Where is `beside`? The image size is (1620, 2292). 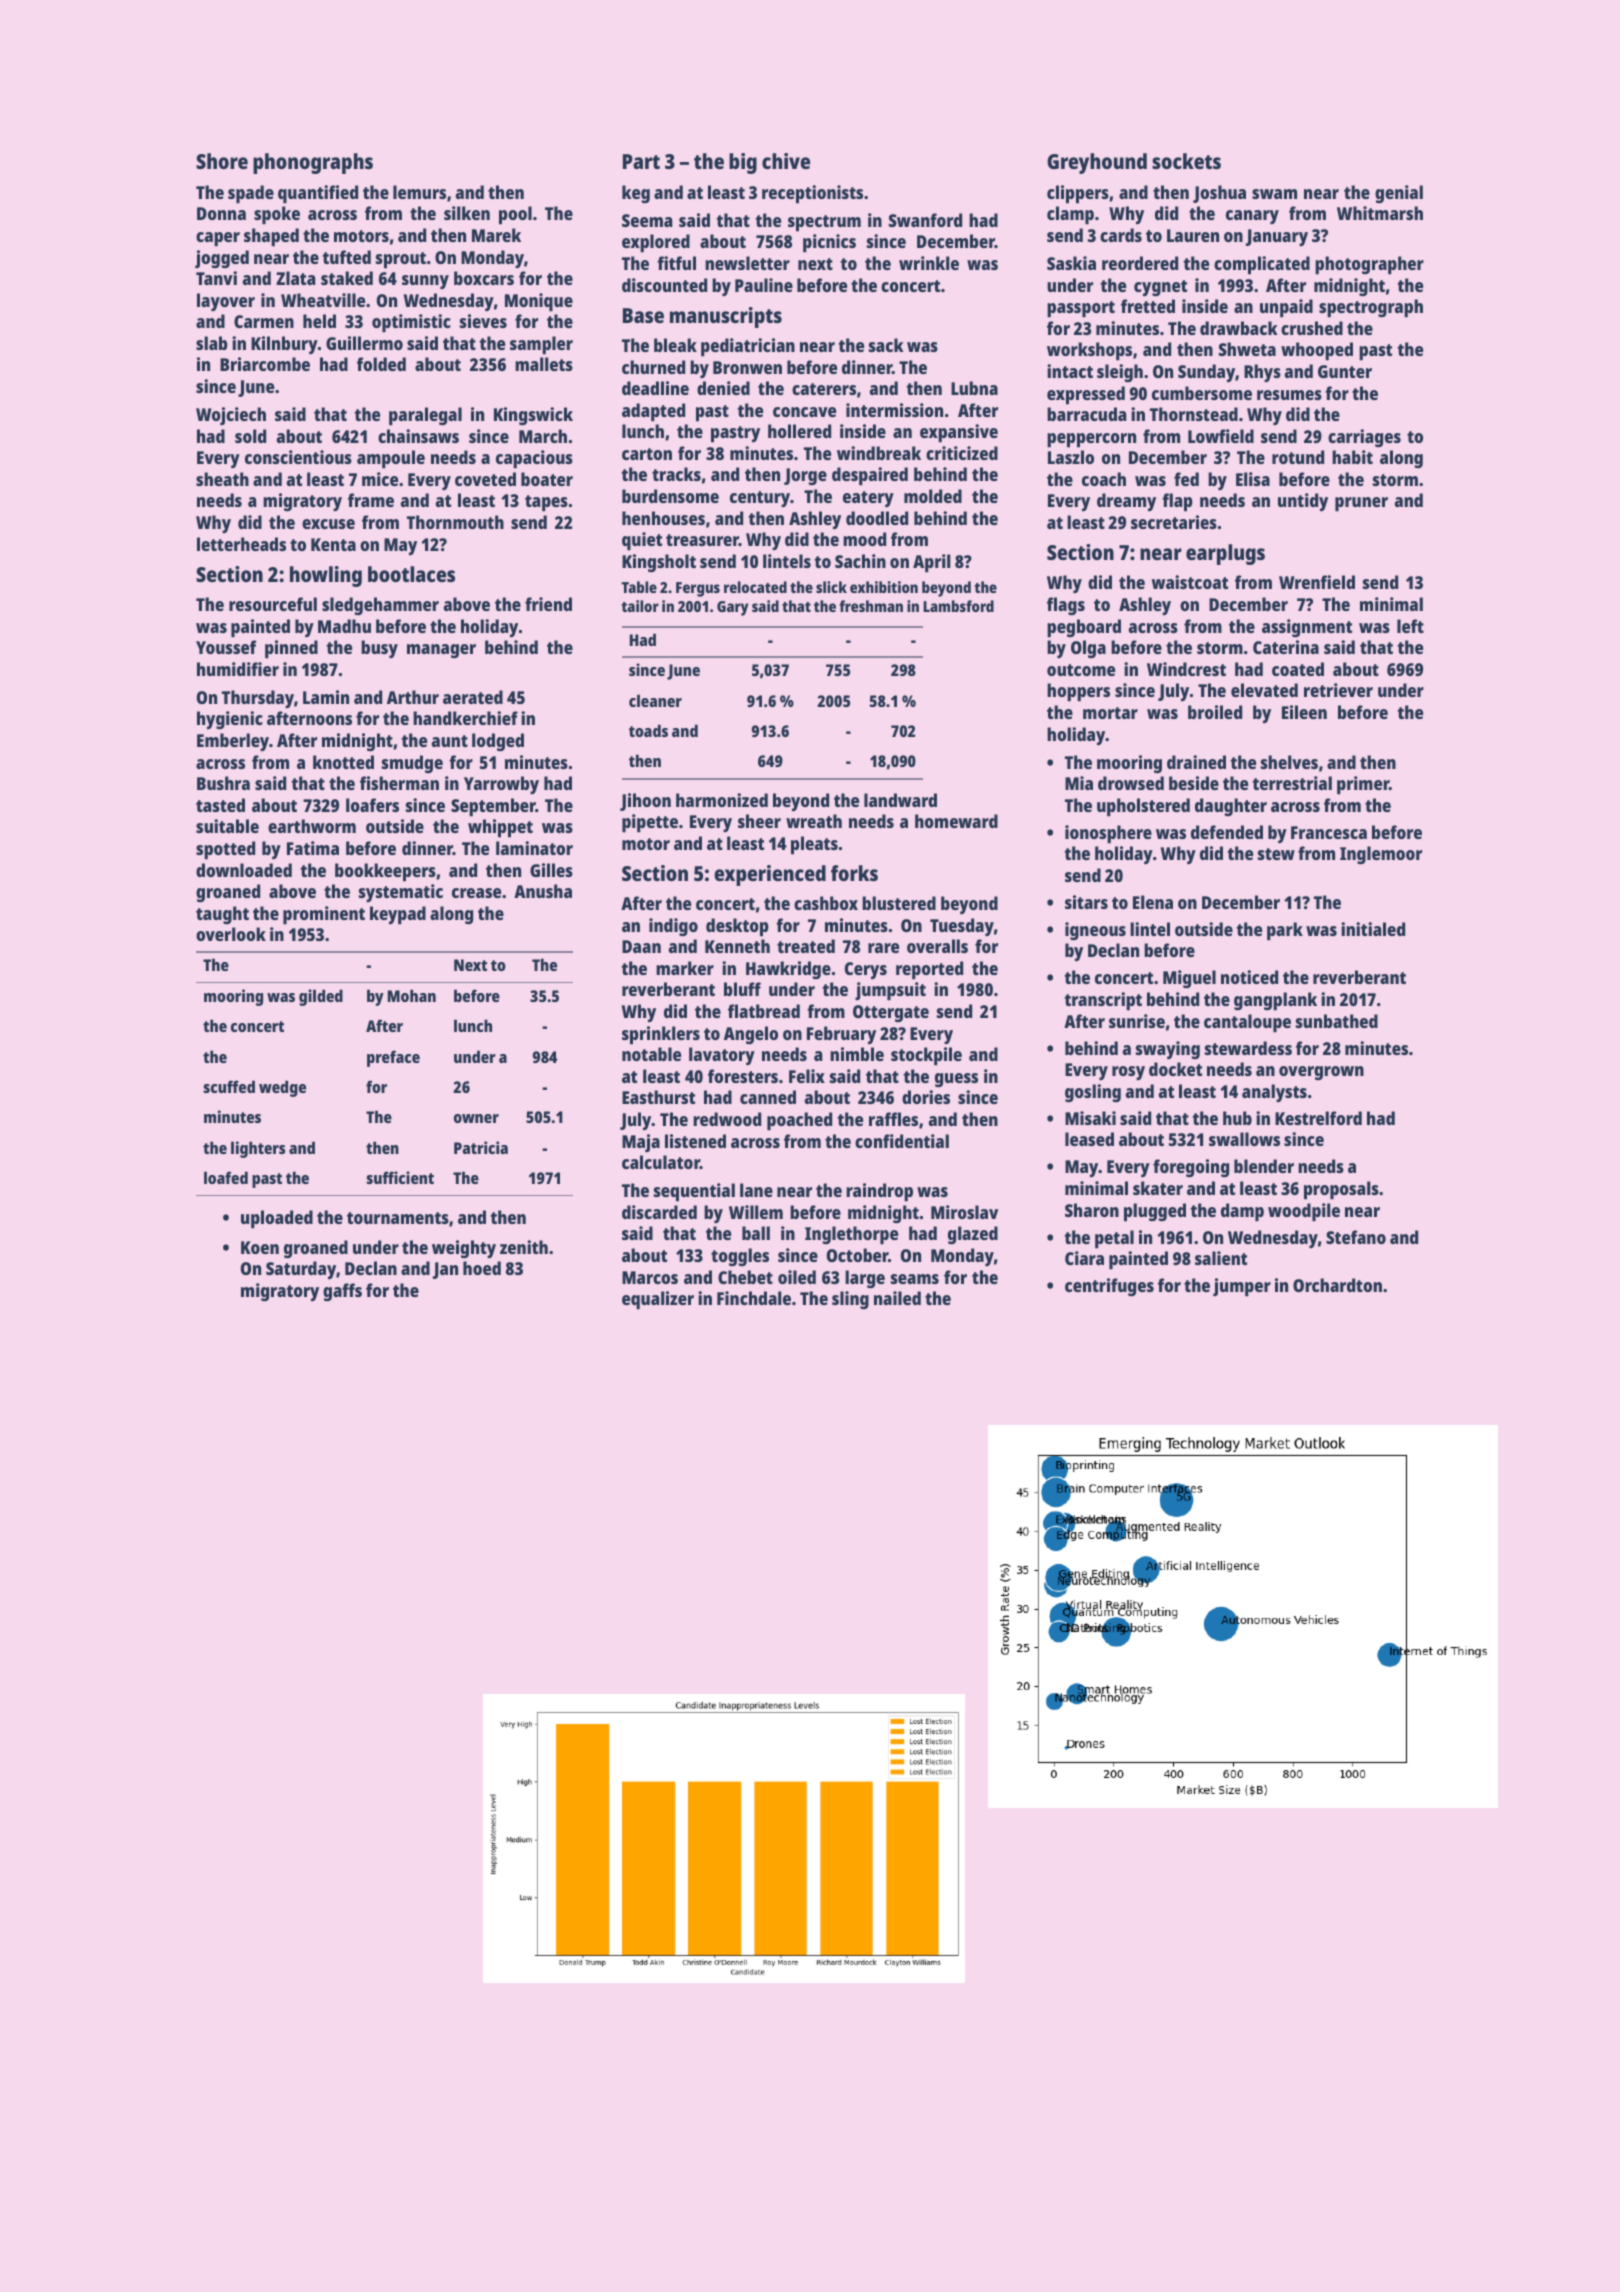 beside is located at coordinates (1194, 783).
